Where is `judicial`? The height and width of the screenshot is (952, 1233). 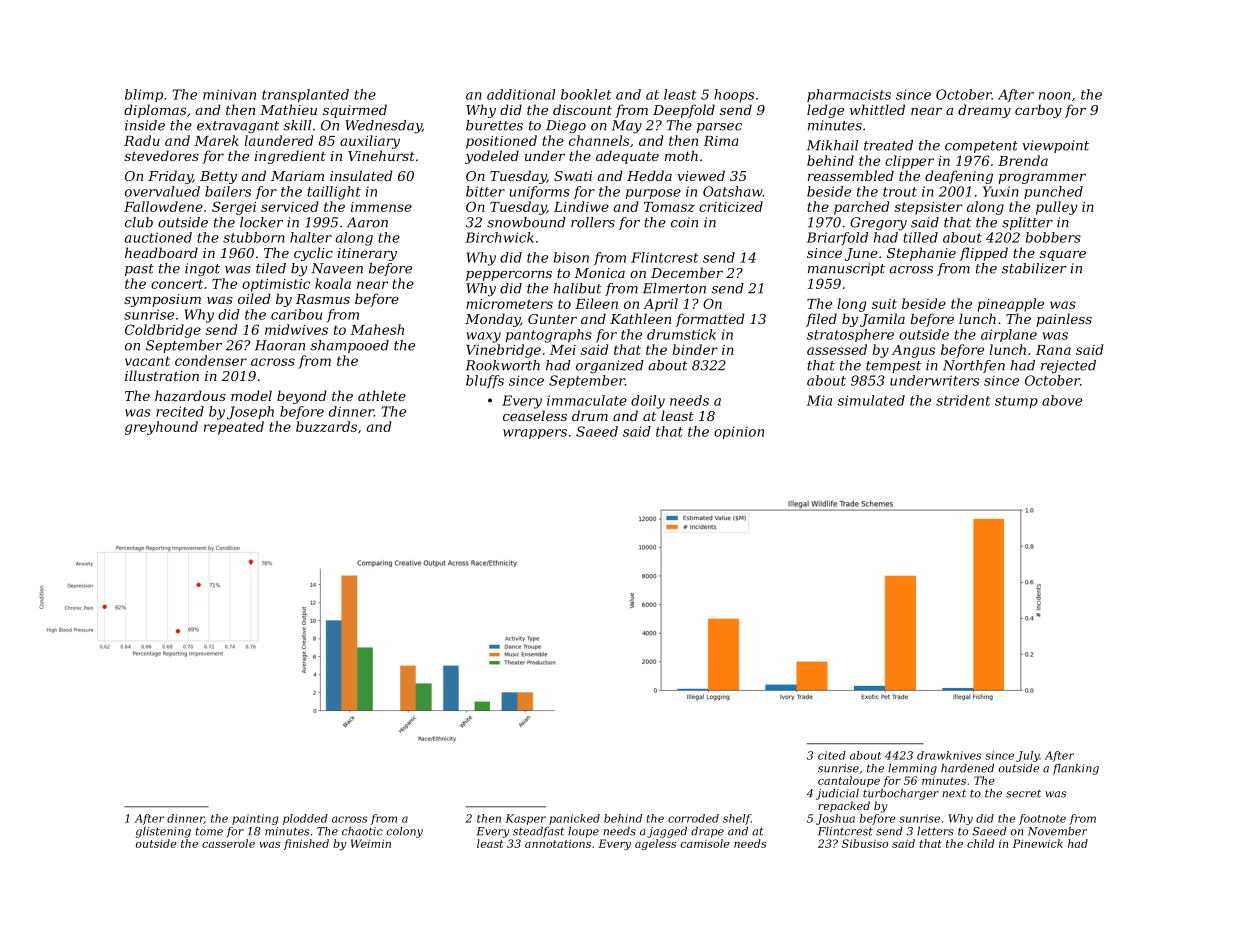 judicial is located at coordinates (837, 794).
